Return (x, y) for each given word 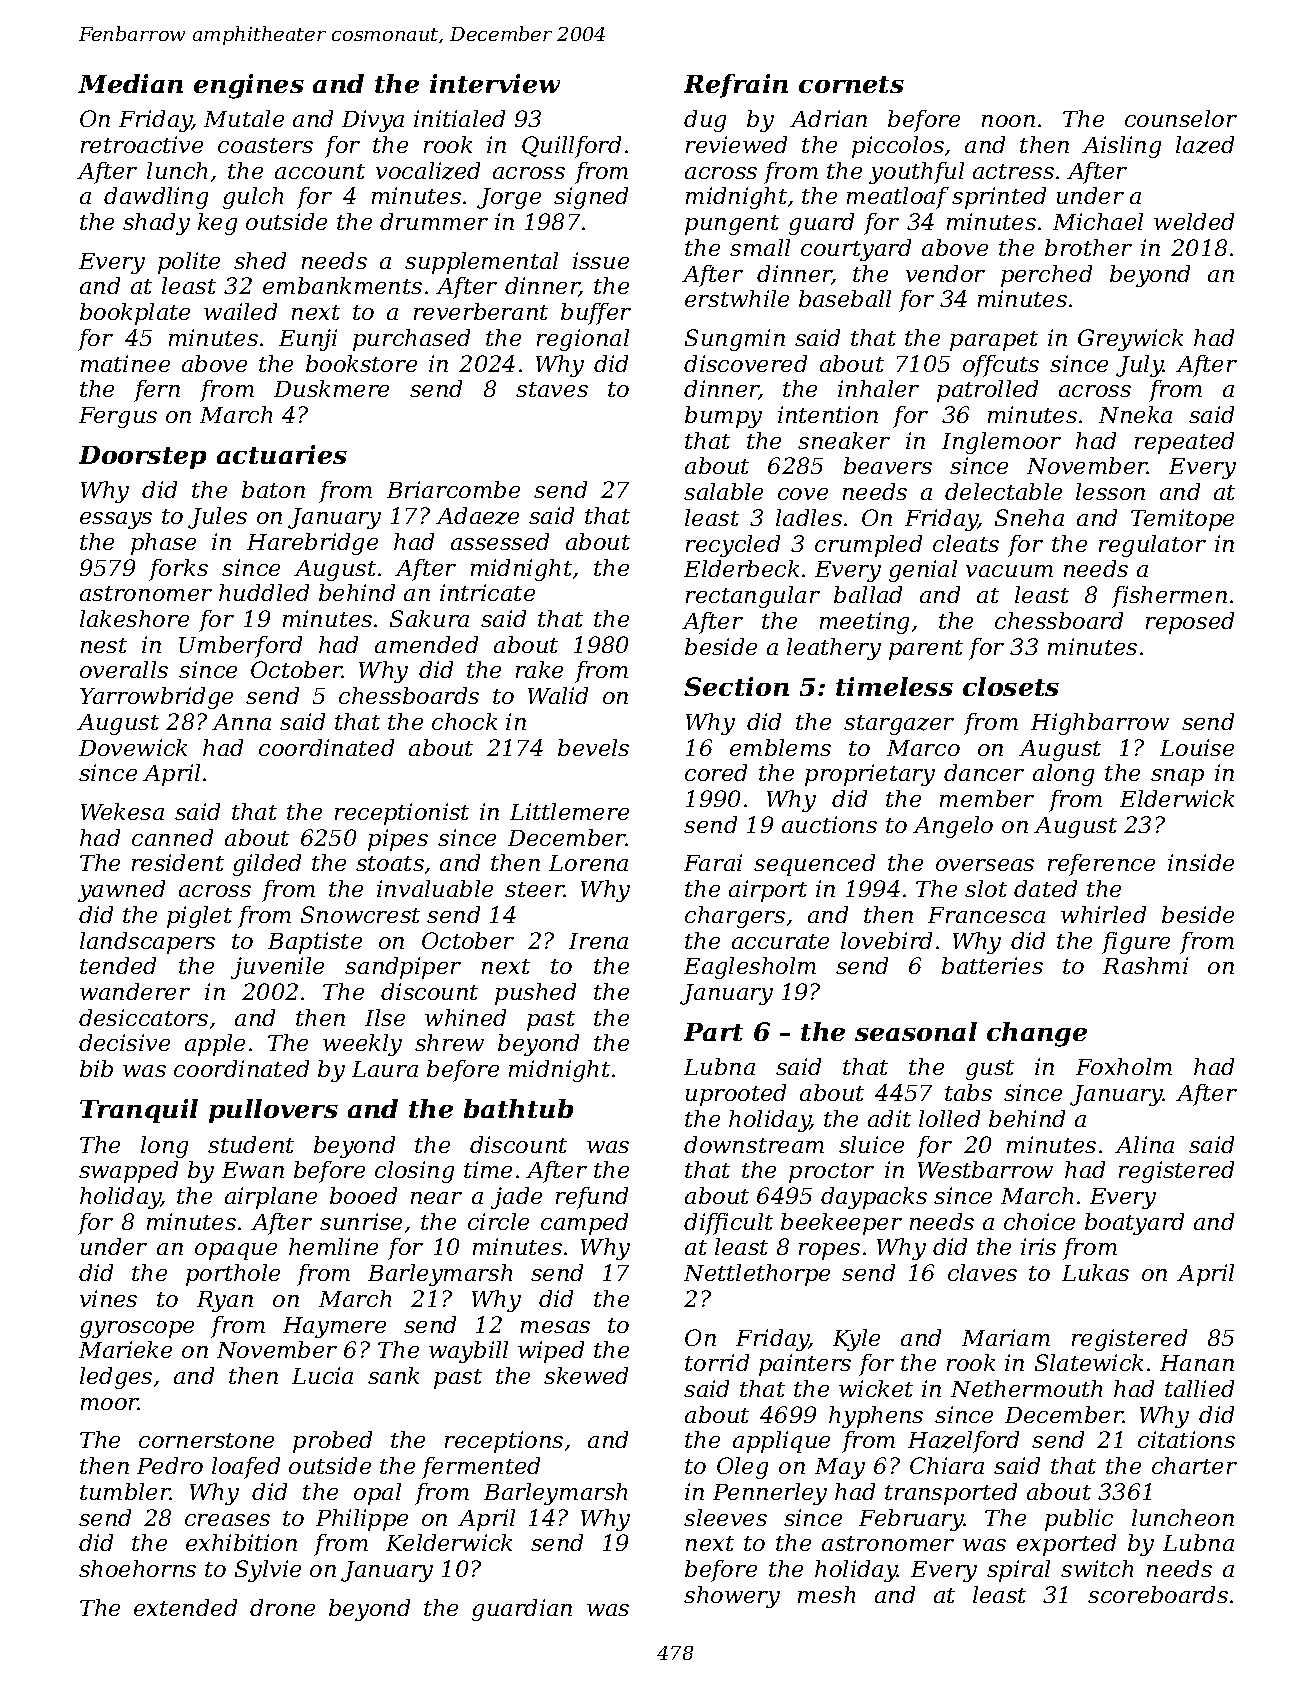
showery (732, 1597)
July (1140, 366)
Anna (241, 722)
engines (249, 86)
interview (495, 83)
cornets (851, 84)
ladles (809, 517)
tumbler (125, 1491)
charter (1194, 1465)
